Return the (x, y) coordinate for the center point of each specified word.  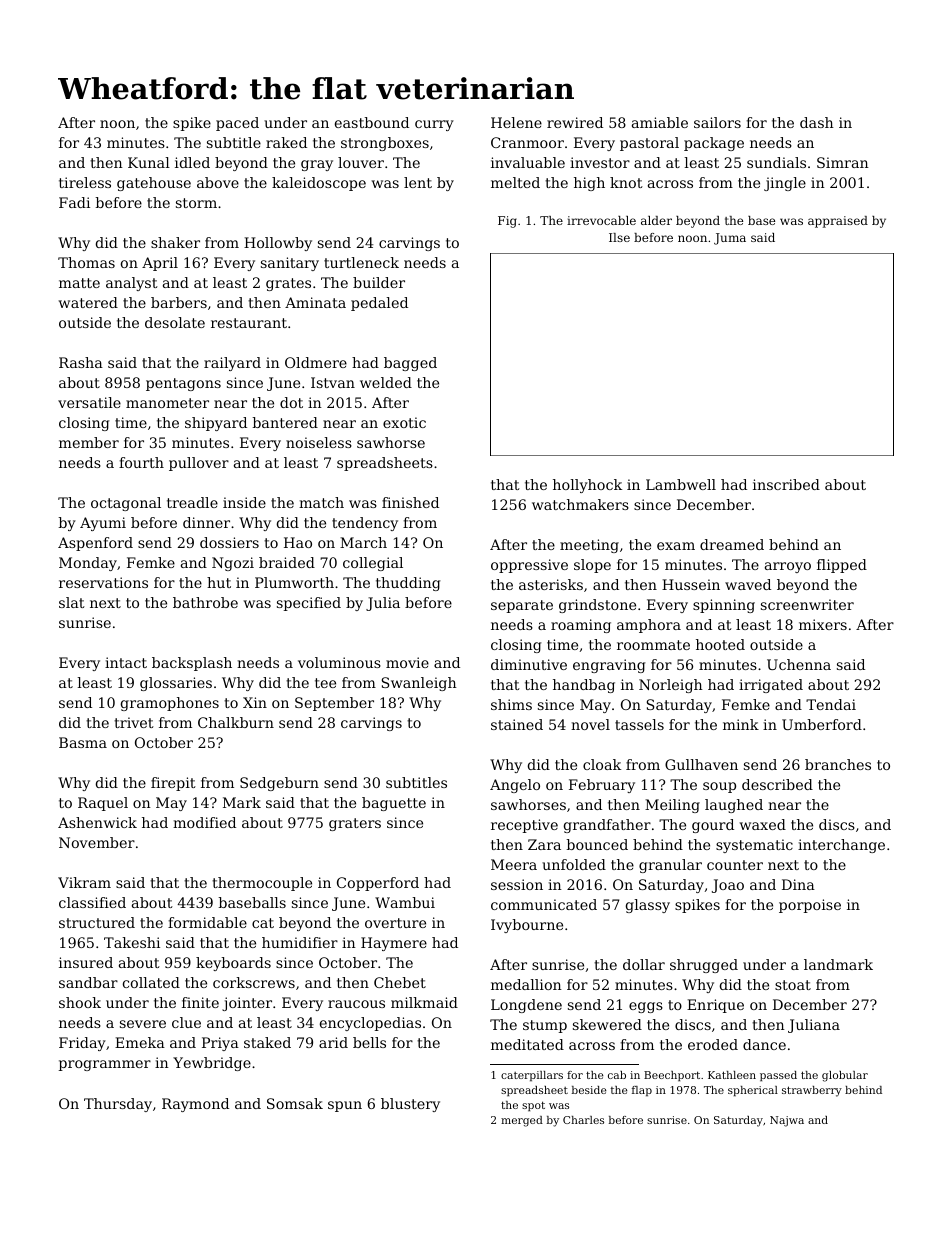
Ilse (619, 237)
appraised (838, 222)
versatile (89, 402)
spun (345, 1106)
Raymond (195, 1105)
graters (355, 824)
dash (817, 122)
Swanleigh (419, 684)
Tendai (831, 704)
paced (237, 124)
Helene (516, 122)
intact (126, 662)
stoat (793, 985)
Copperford (378, 884)
